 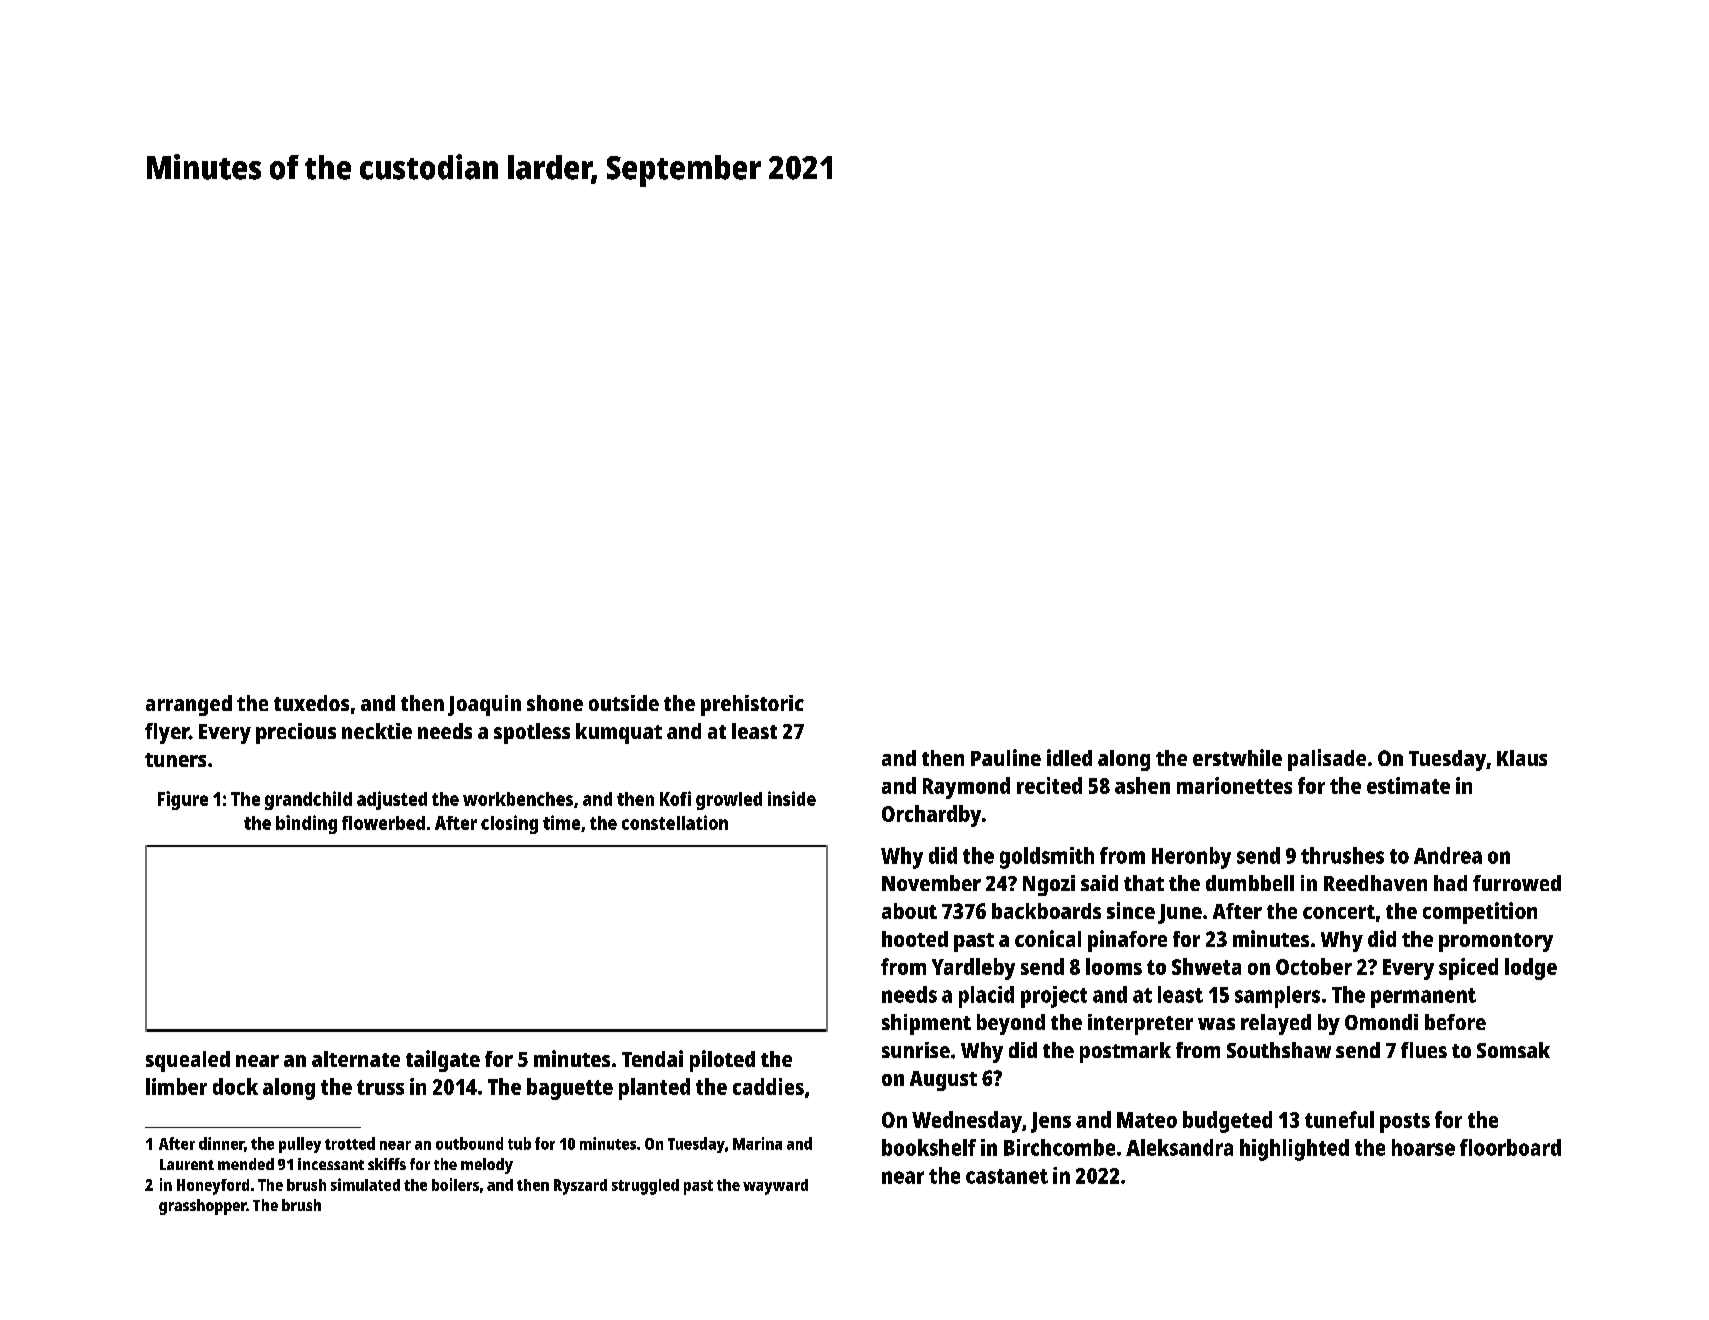 What do you see at coordinates (306, 824) in the page?
I see `binding` at bounding box center [306, 824].
